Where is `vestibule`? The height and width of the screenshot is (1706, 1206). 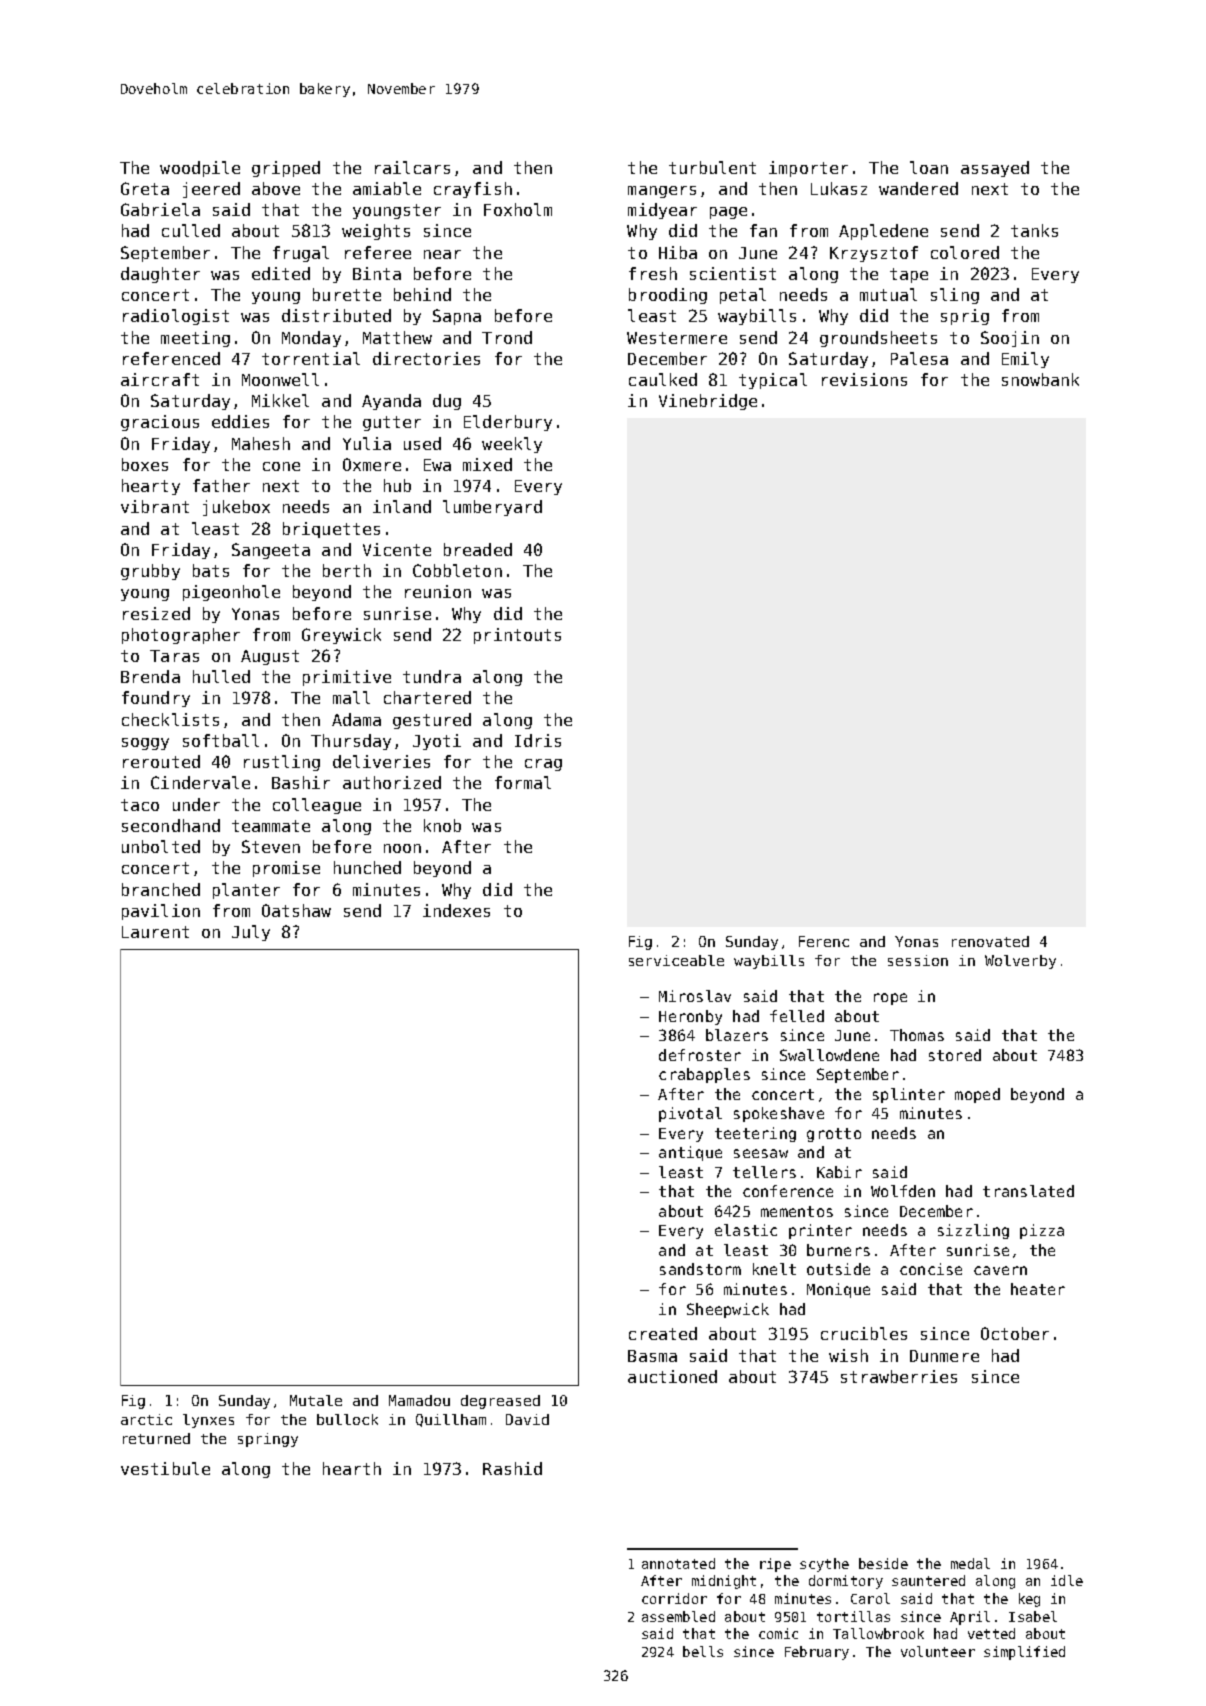 vestibule is located at coordinates (165, 1468).
